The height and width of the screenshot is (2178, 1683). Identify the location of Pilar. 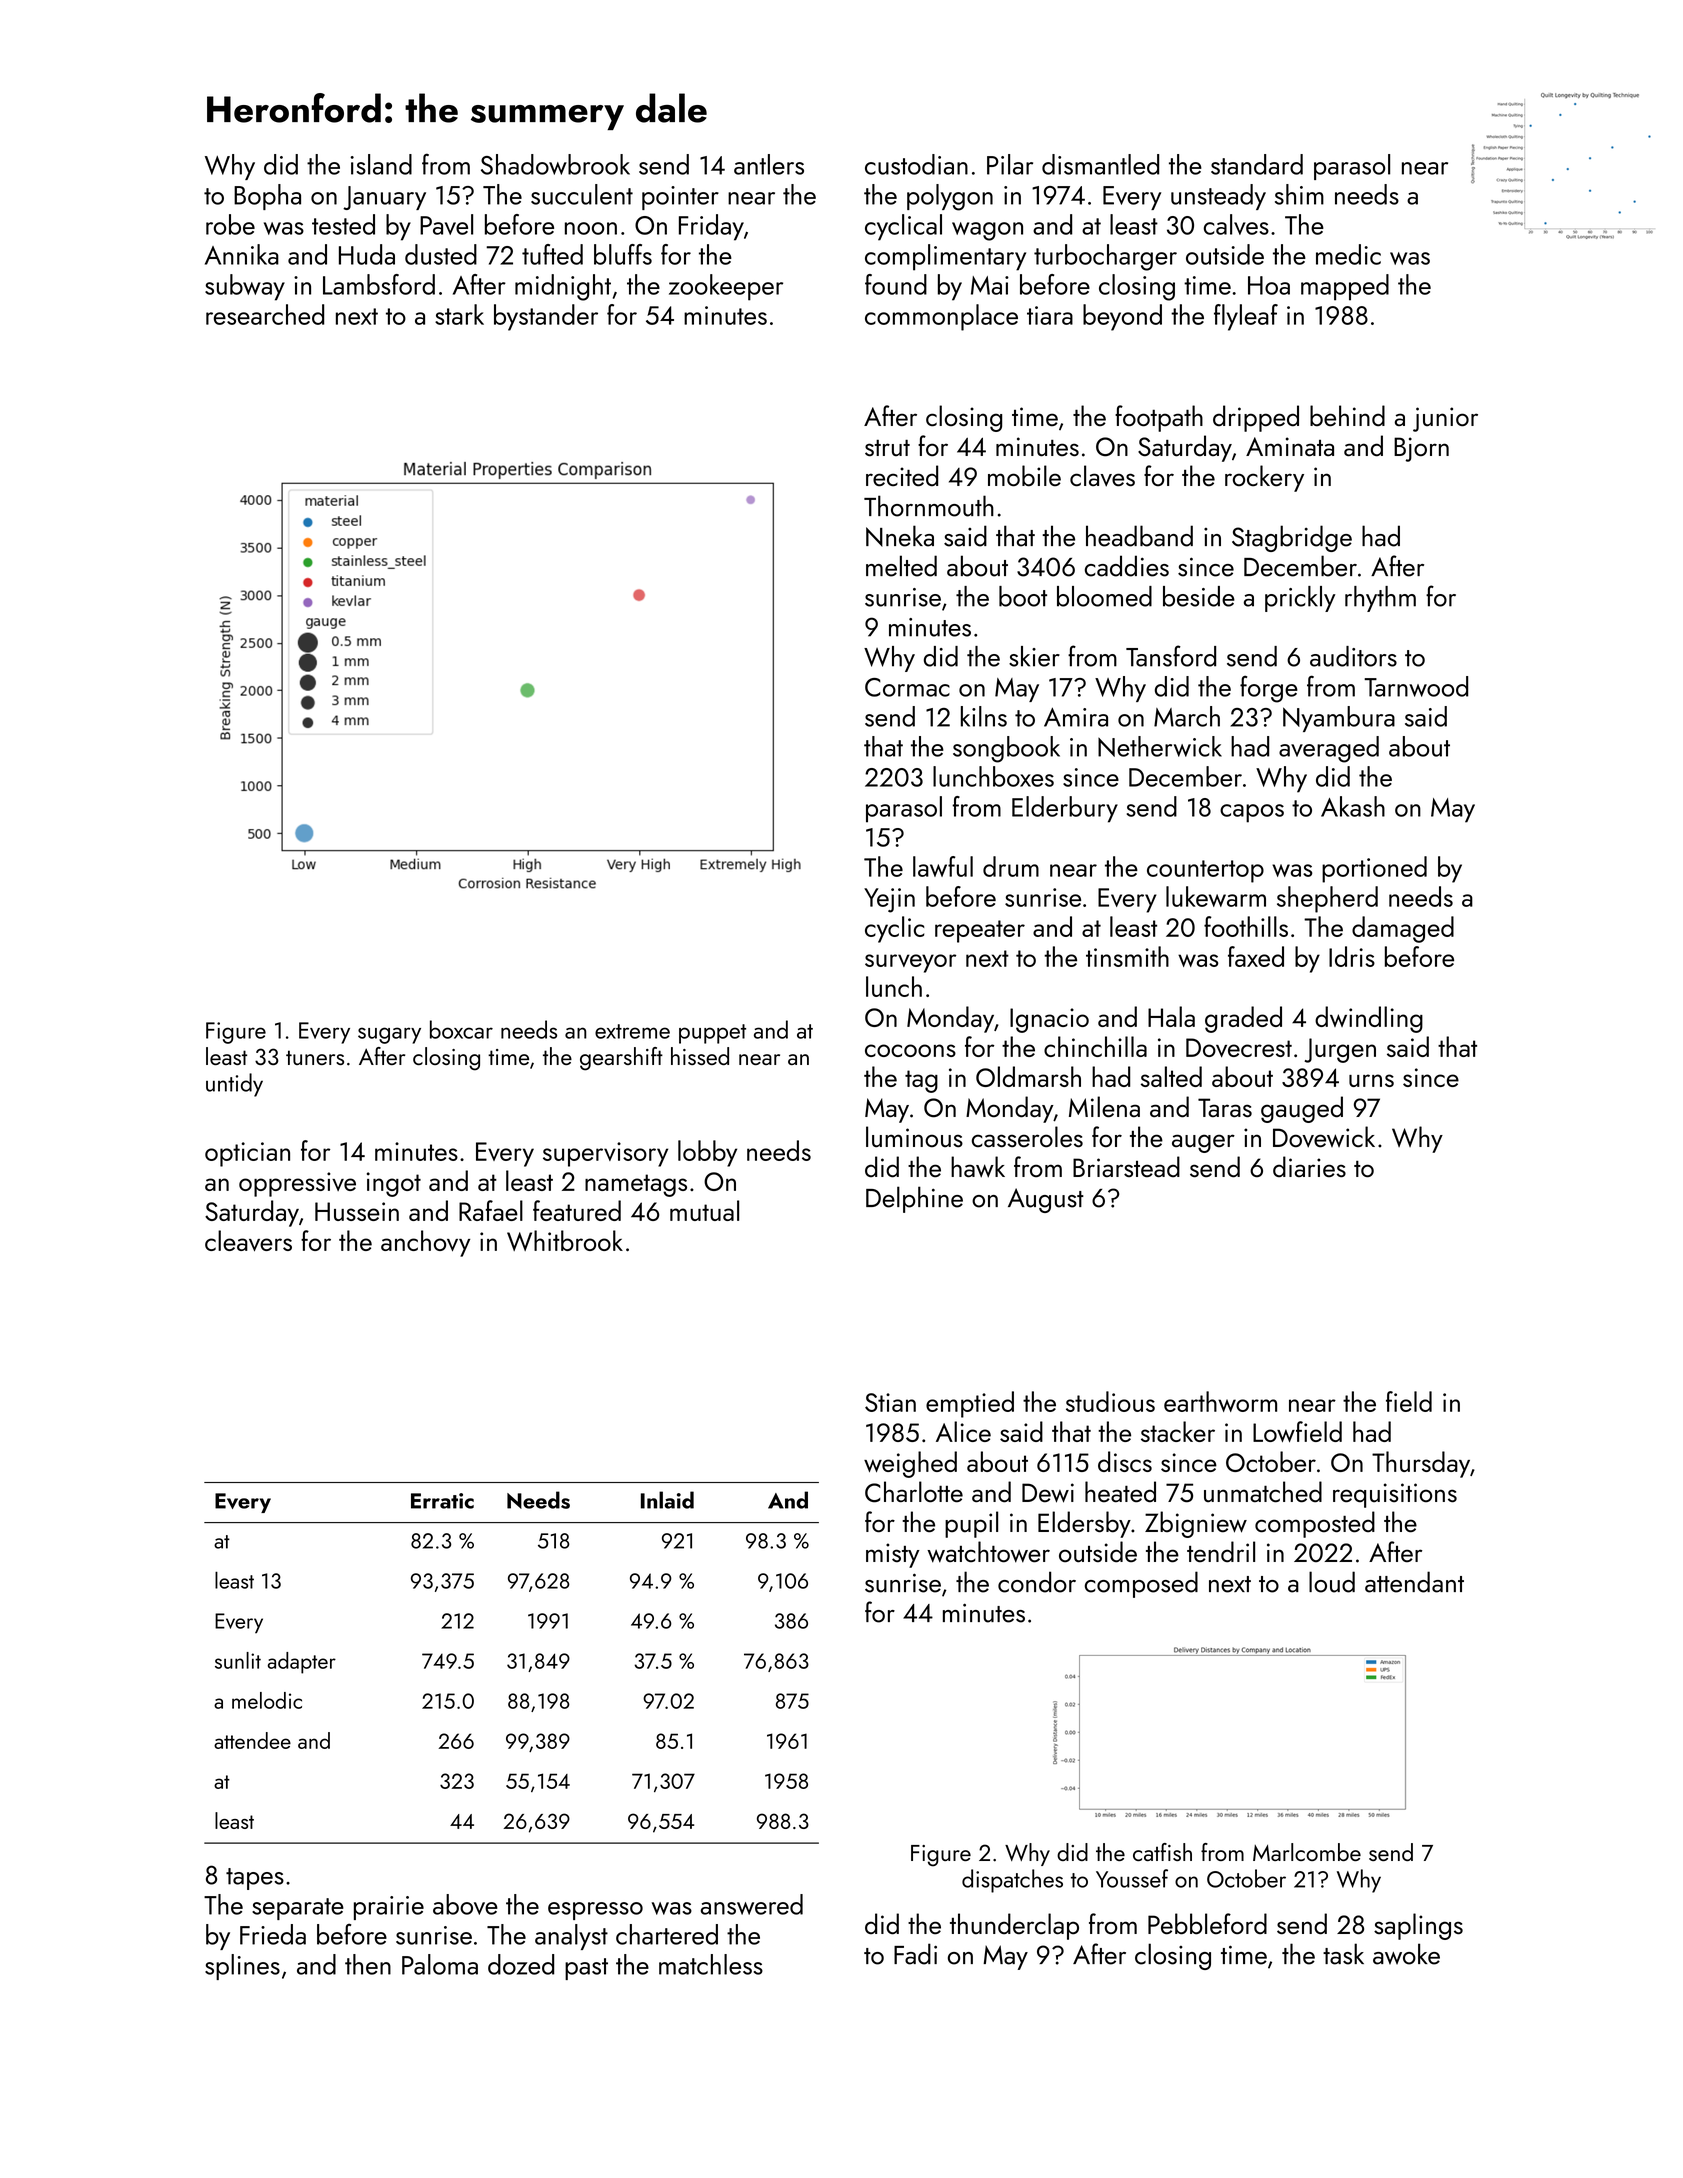
(1010, 164).
